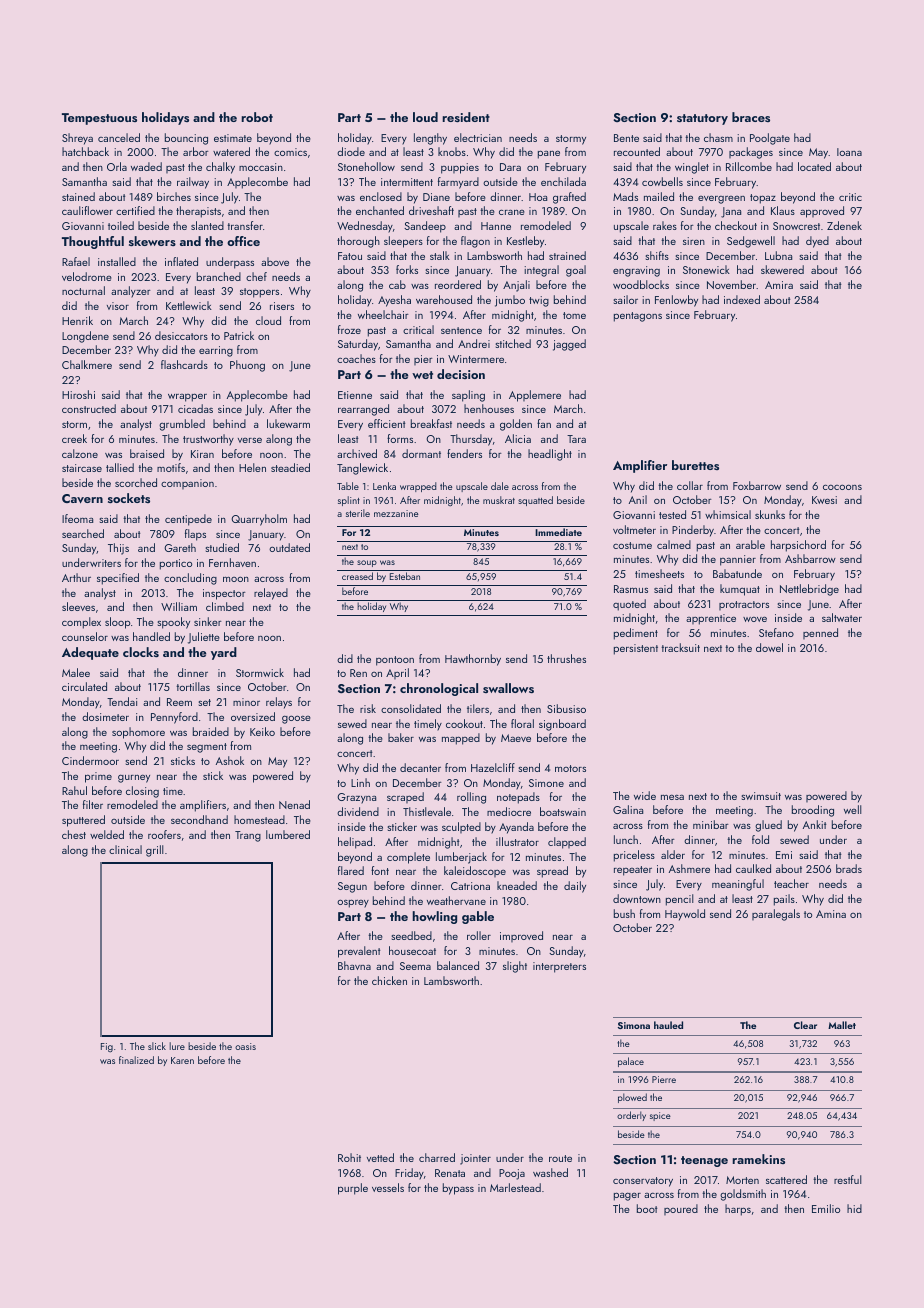  What do you see at coordinates (99, 119) in the screenshot?
I see `Tempestuous` at bounding box center [99, 119].
